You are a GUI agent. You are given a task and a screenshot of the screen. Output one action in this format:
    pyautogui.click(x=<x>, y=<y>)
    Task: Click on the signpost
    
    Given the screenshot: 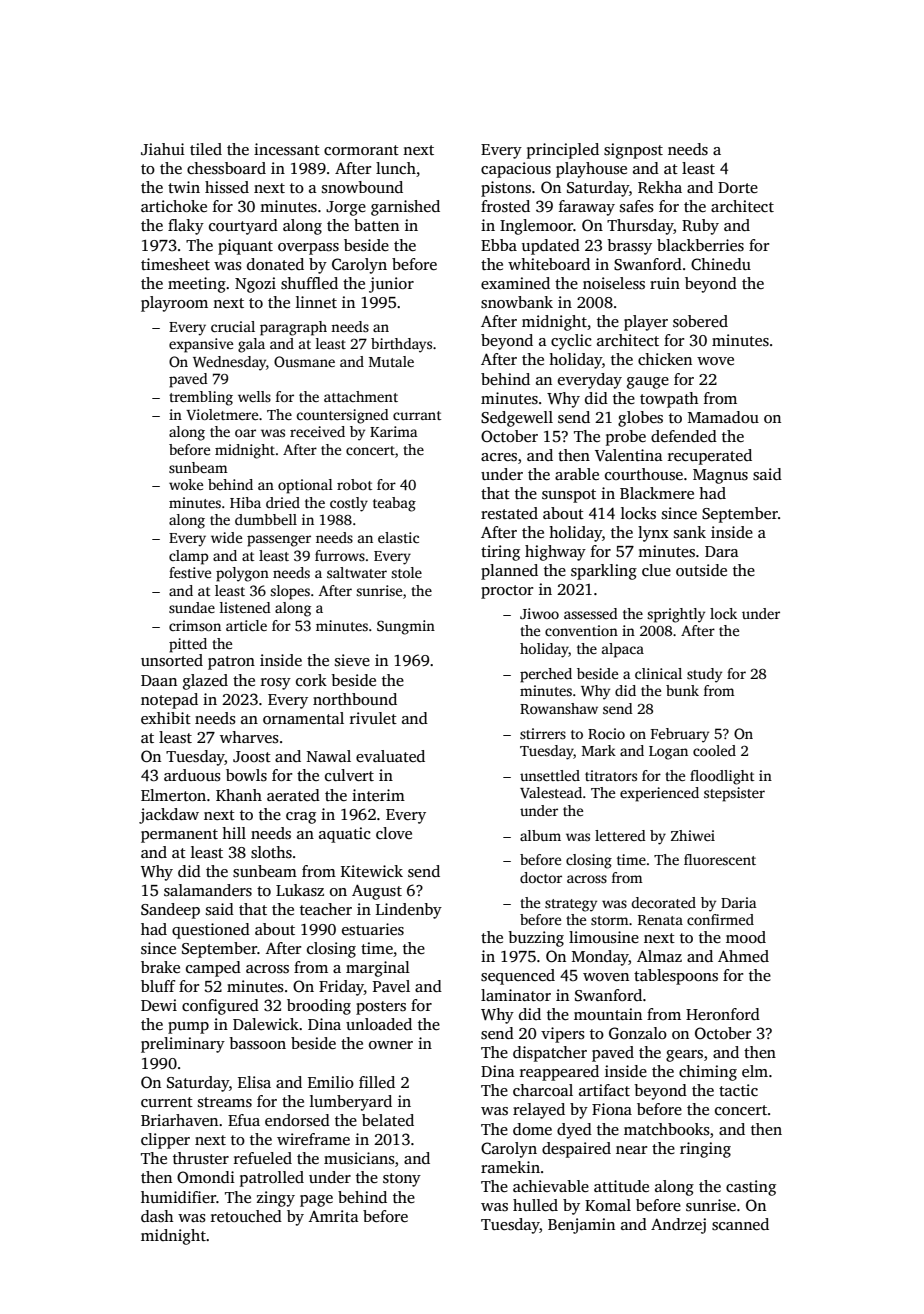 What is the action you would take?
    pyautogui.click(x=633, y=151)
